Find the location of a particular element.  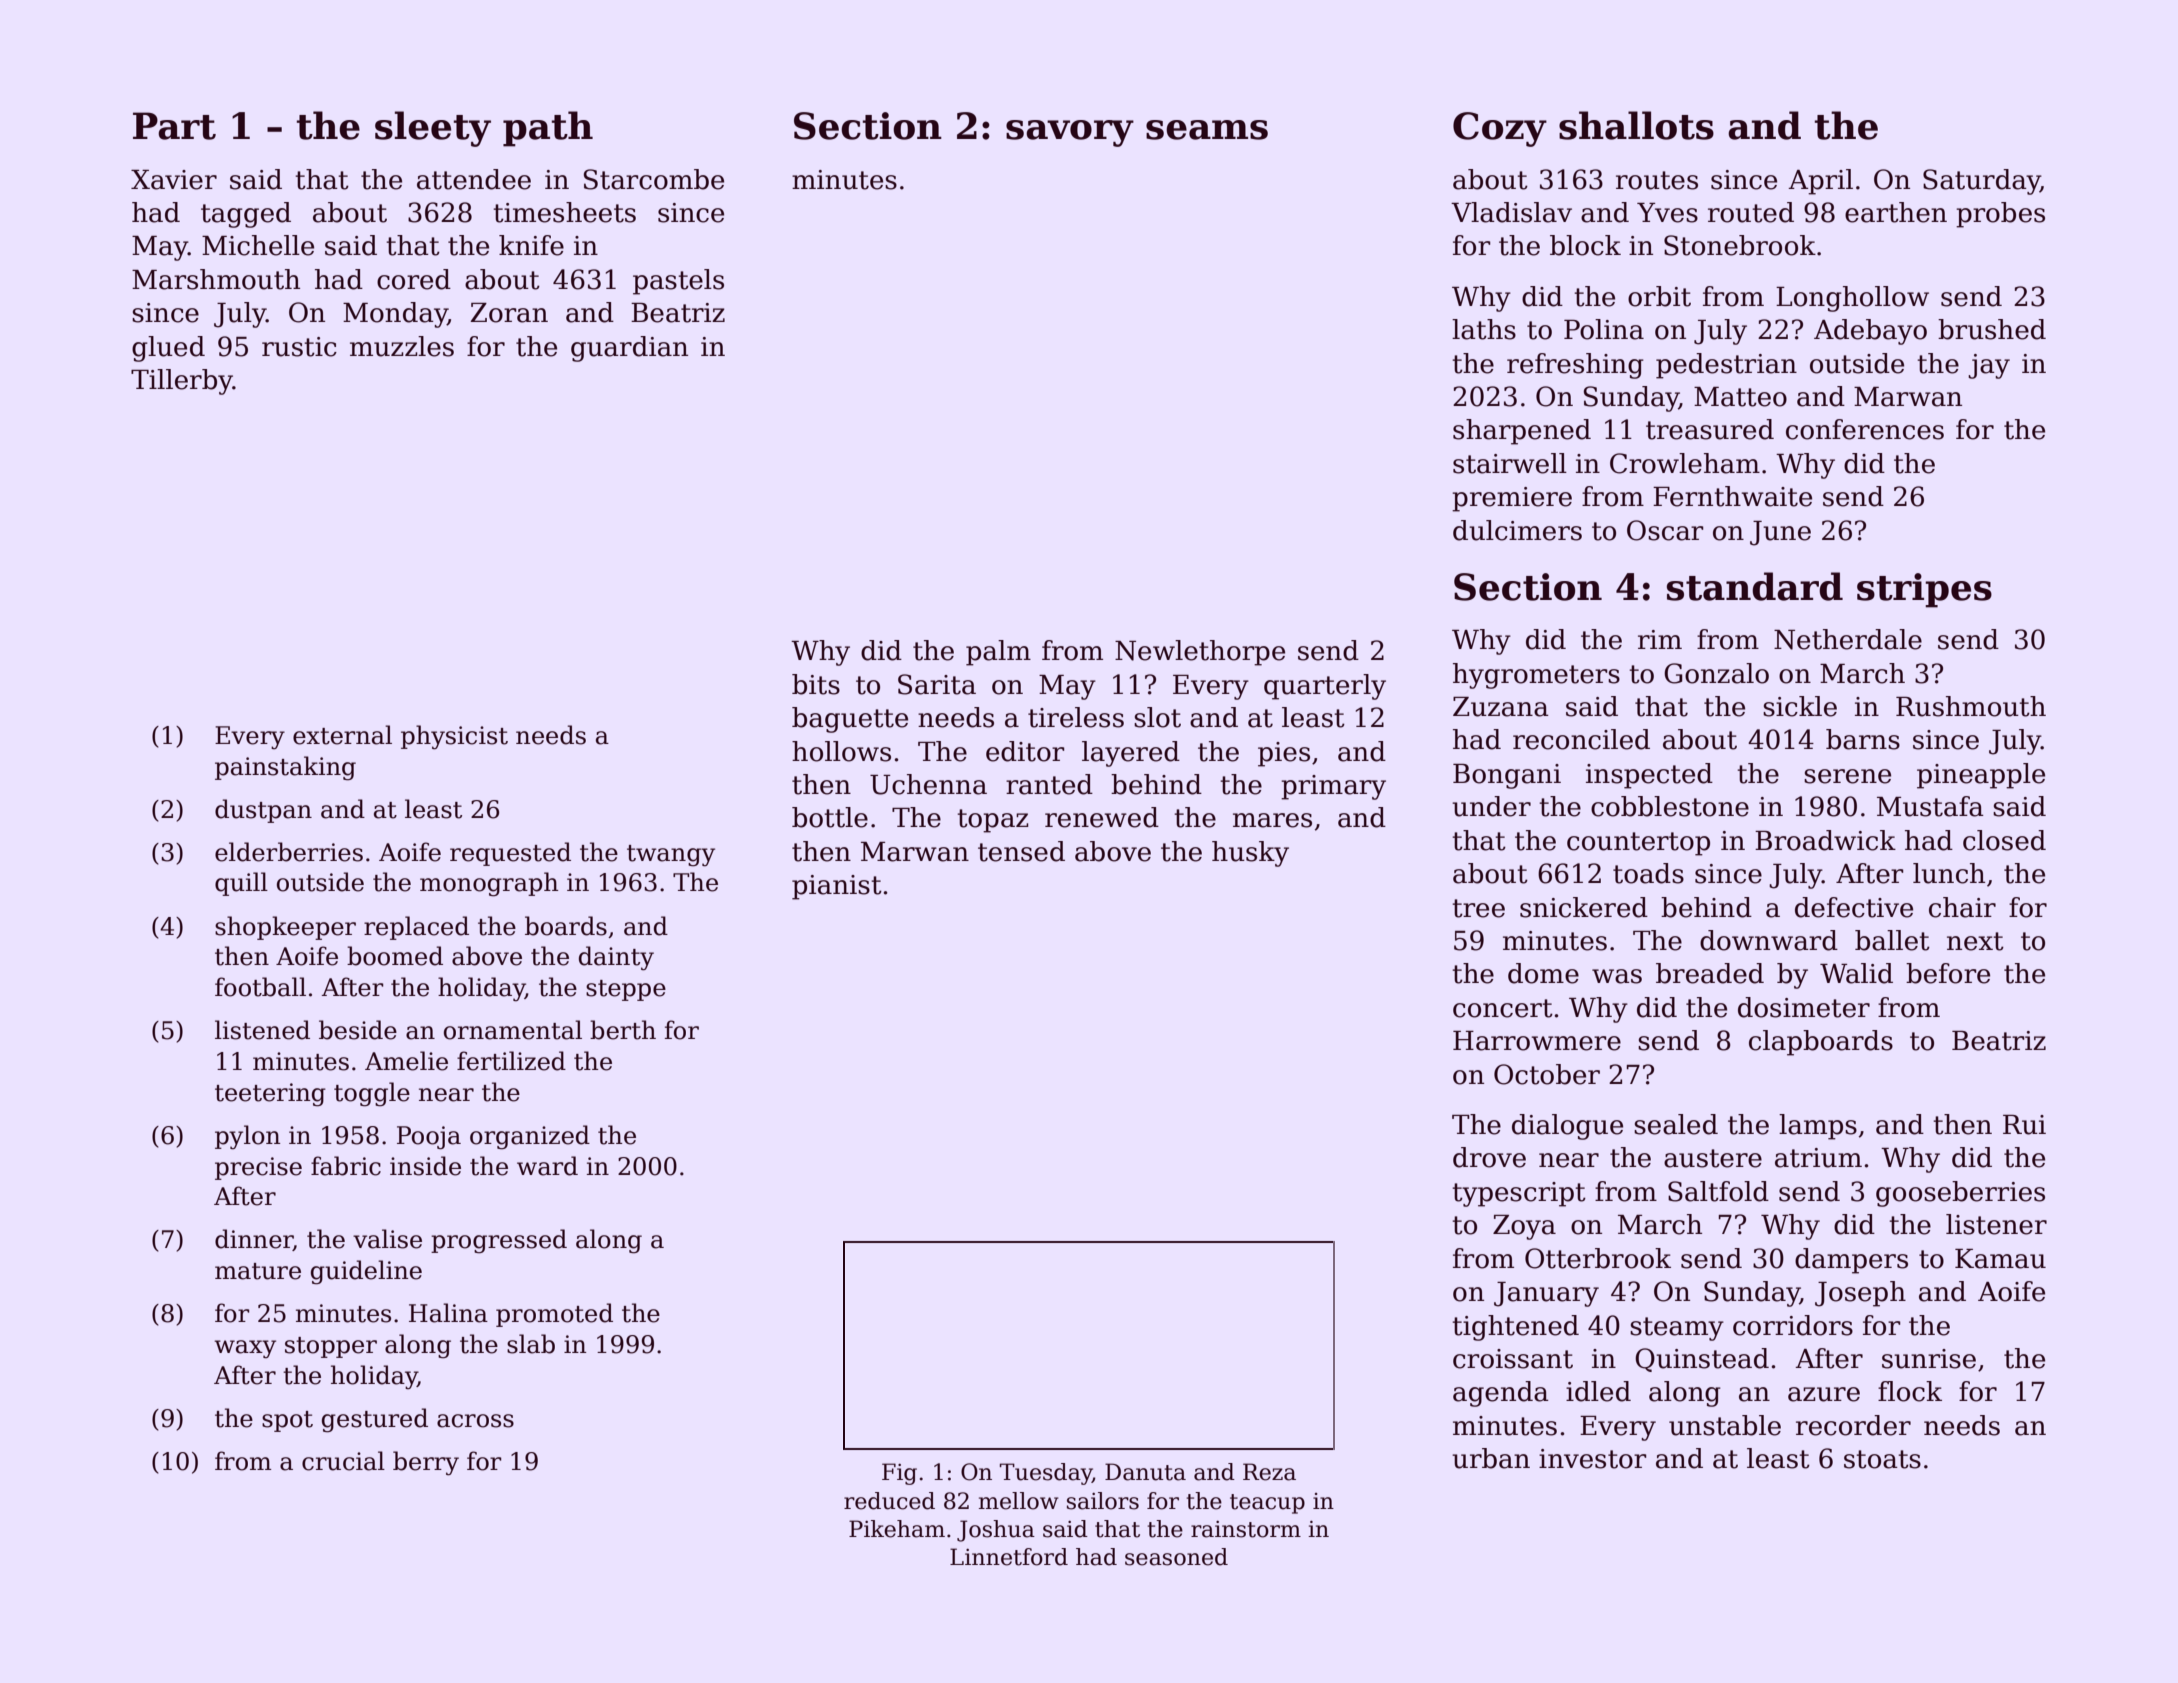

Tillerby is located at coordinates (182, 382).
